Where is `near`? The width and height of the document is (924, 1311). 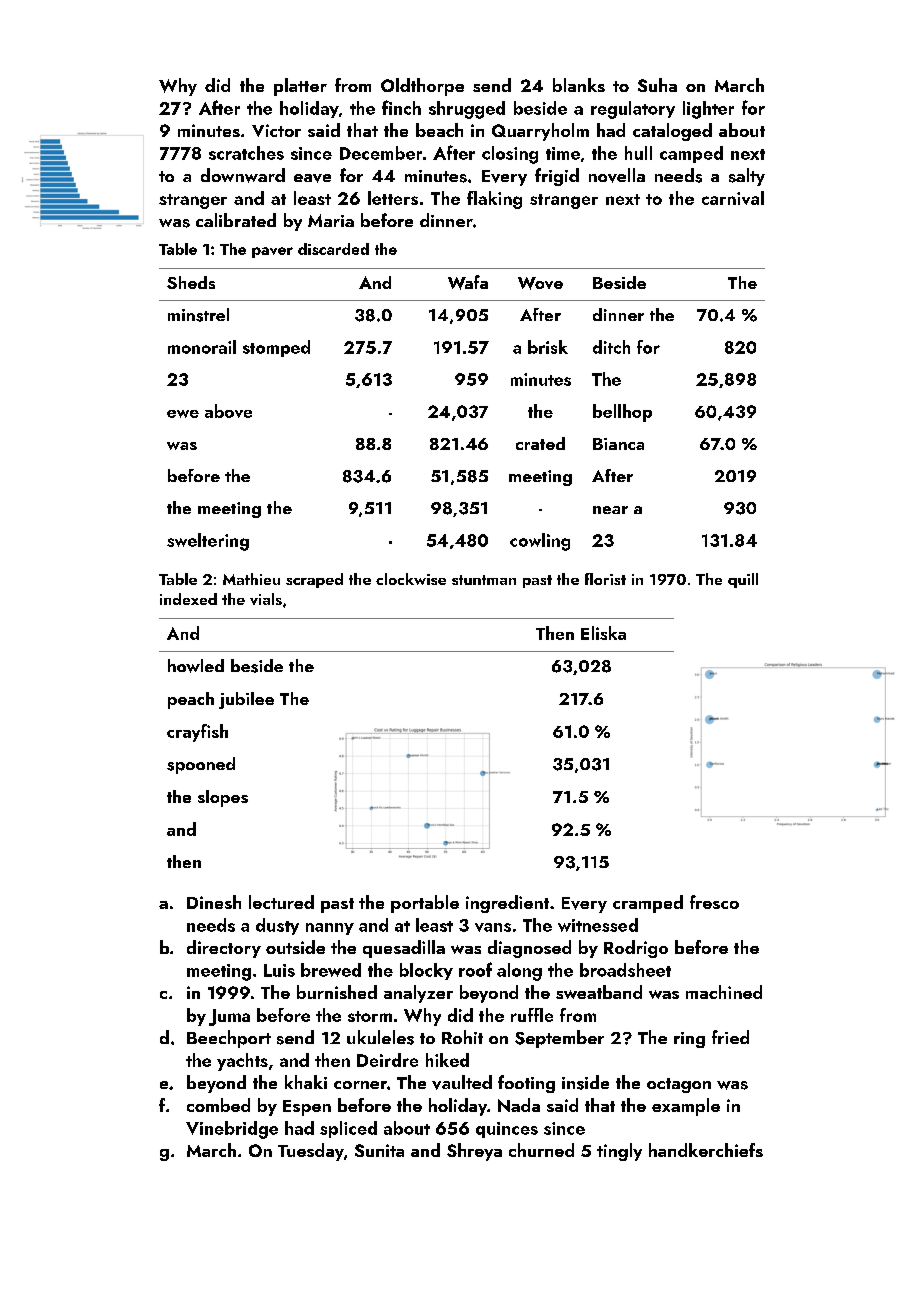
near is located at coordinates (610, 510).
